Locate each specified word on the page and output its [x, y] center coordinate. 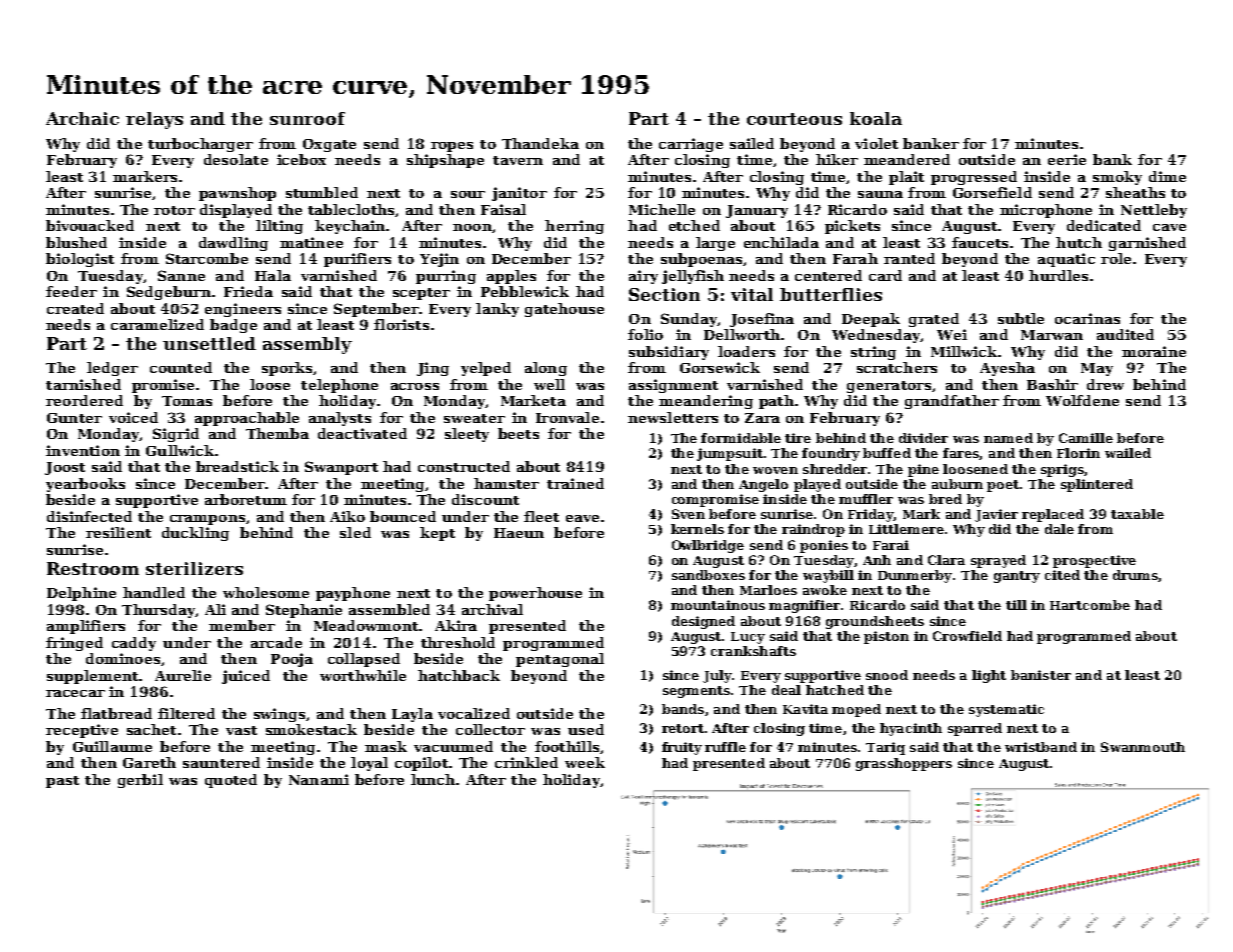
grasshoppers [904, 764]
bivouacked [90, 225]
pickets [852, 227]
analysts [340, 419]
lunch [433, 779]
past [62, 782]
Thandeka [540, 143]
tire [798, 438]
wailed [1128, 453]
